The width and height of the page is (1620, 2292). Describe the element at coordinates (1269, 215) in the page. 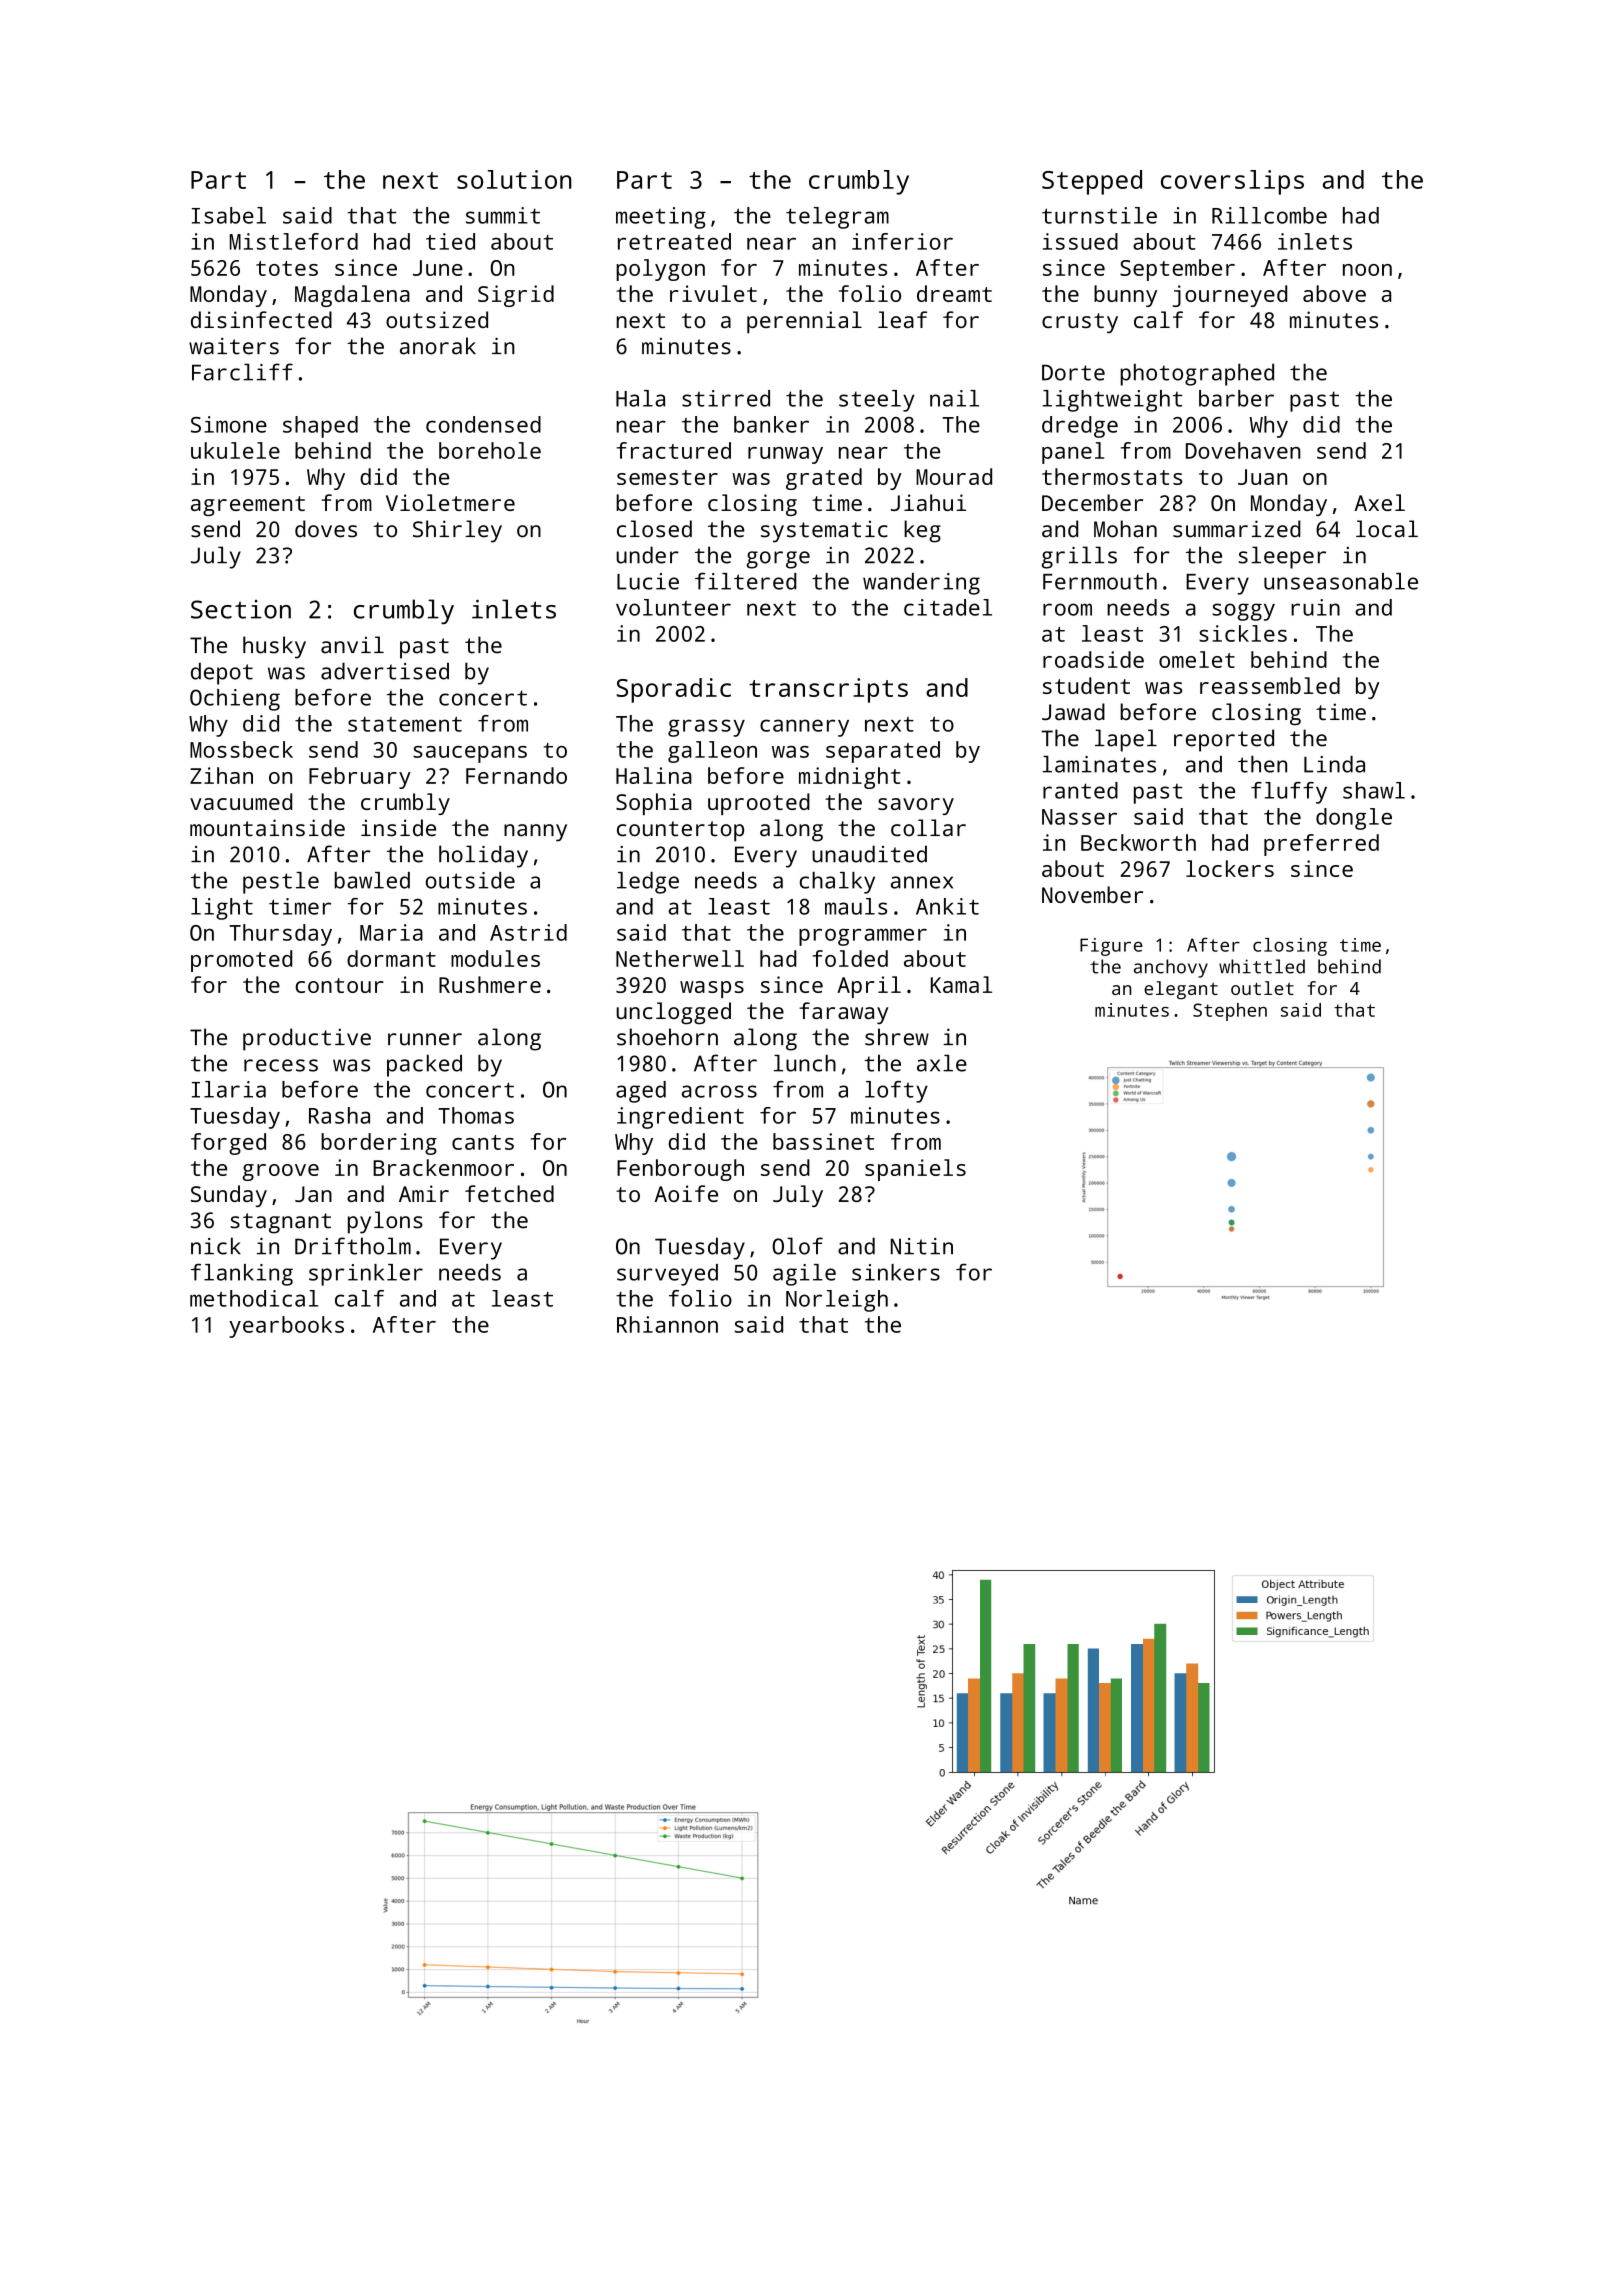

I see `Rillcombe` at that location.
